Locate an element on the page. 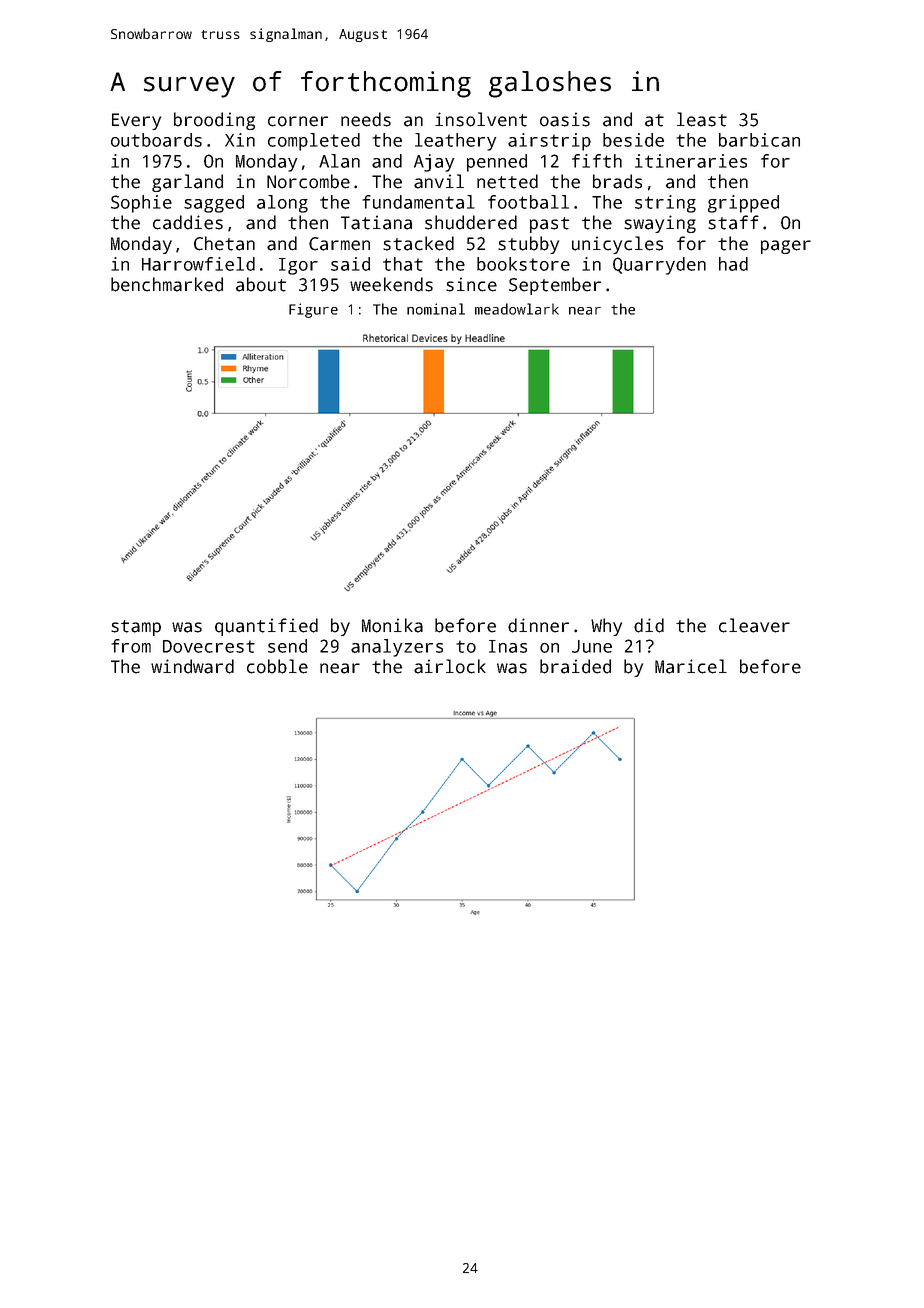  needs is located at coordinates (366, 119).
